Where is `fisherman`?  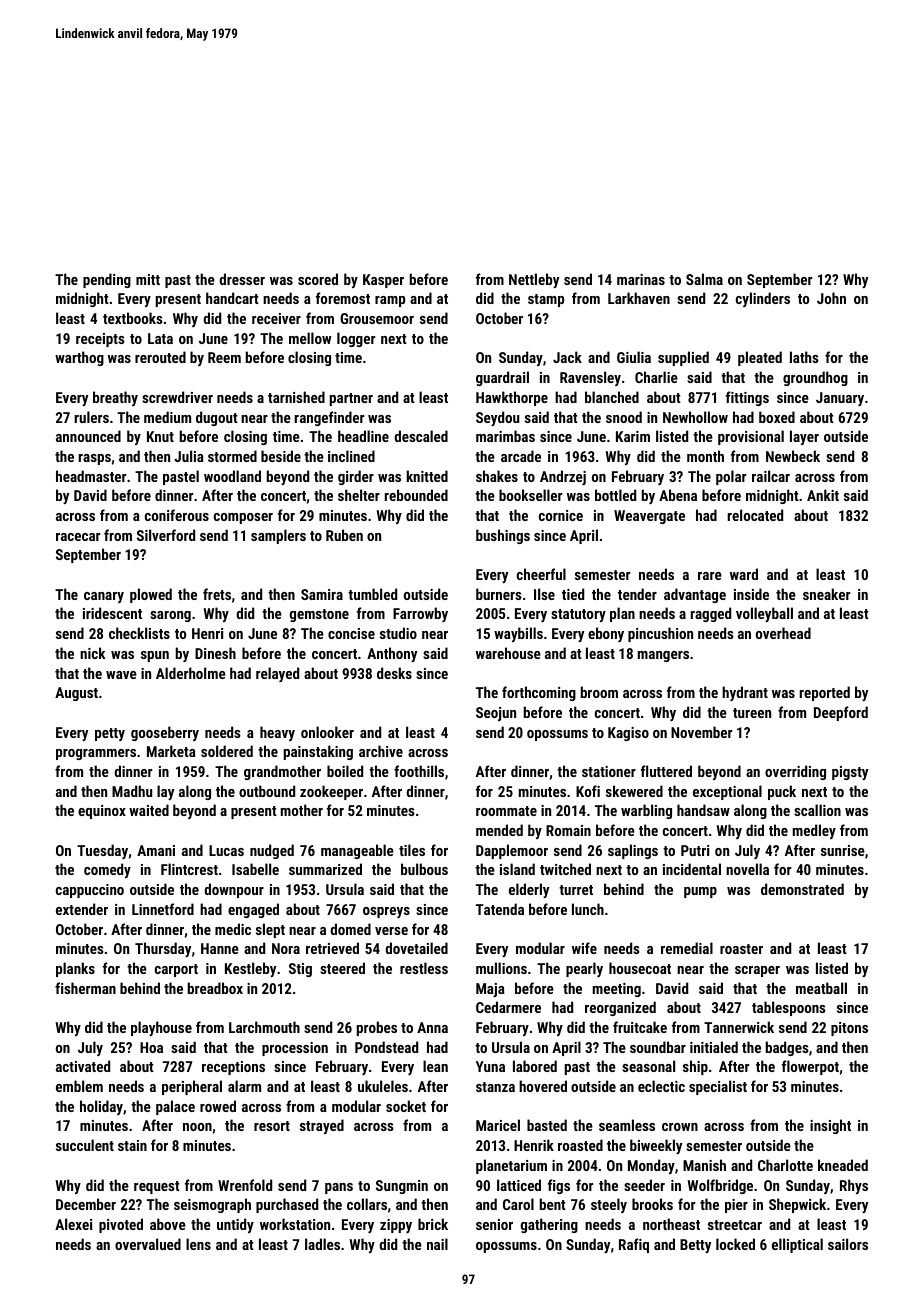
fisherman is located at coordinates (85, 988).
